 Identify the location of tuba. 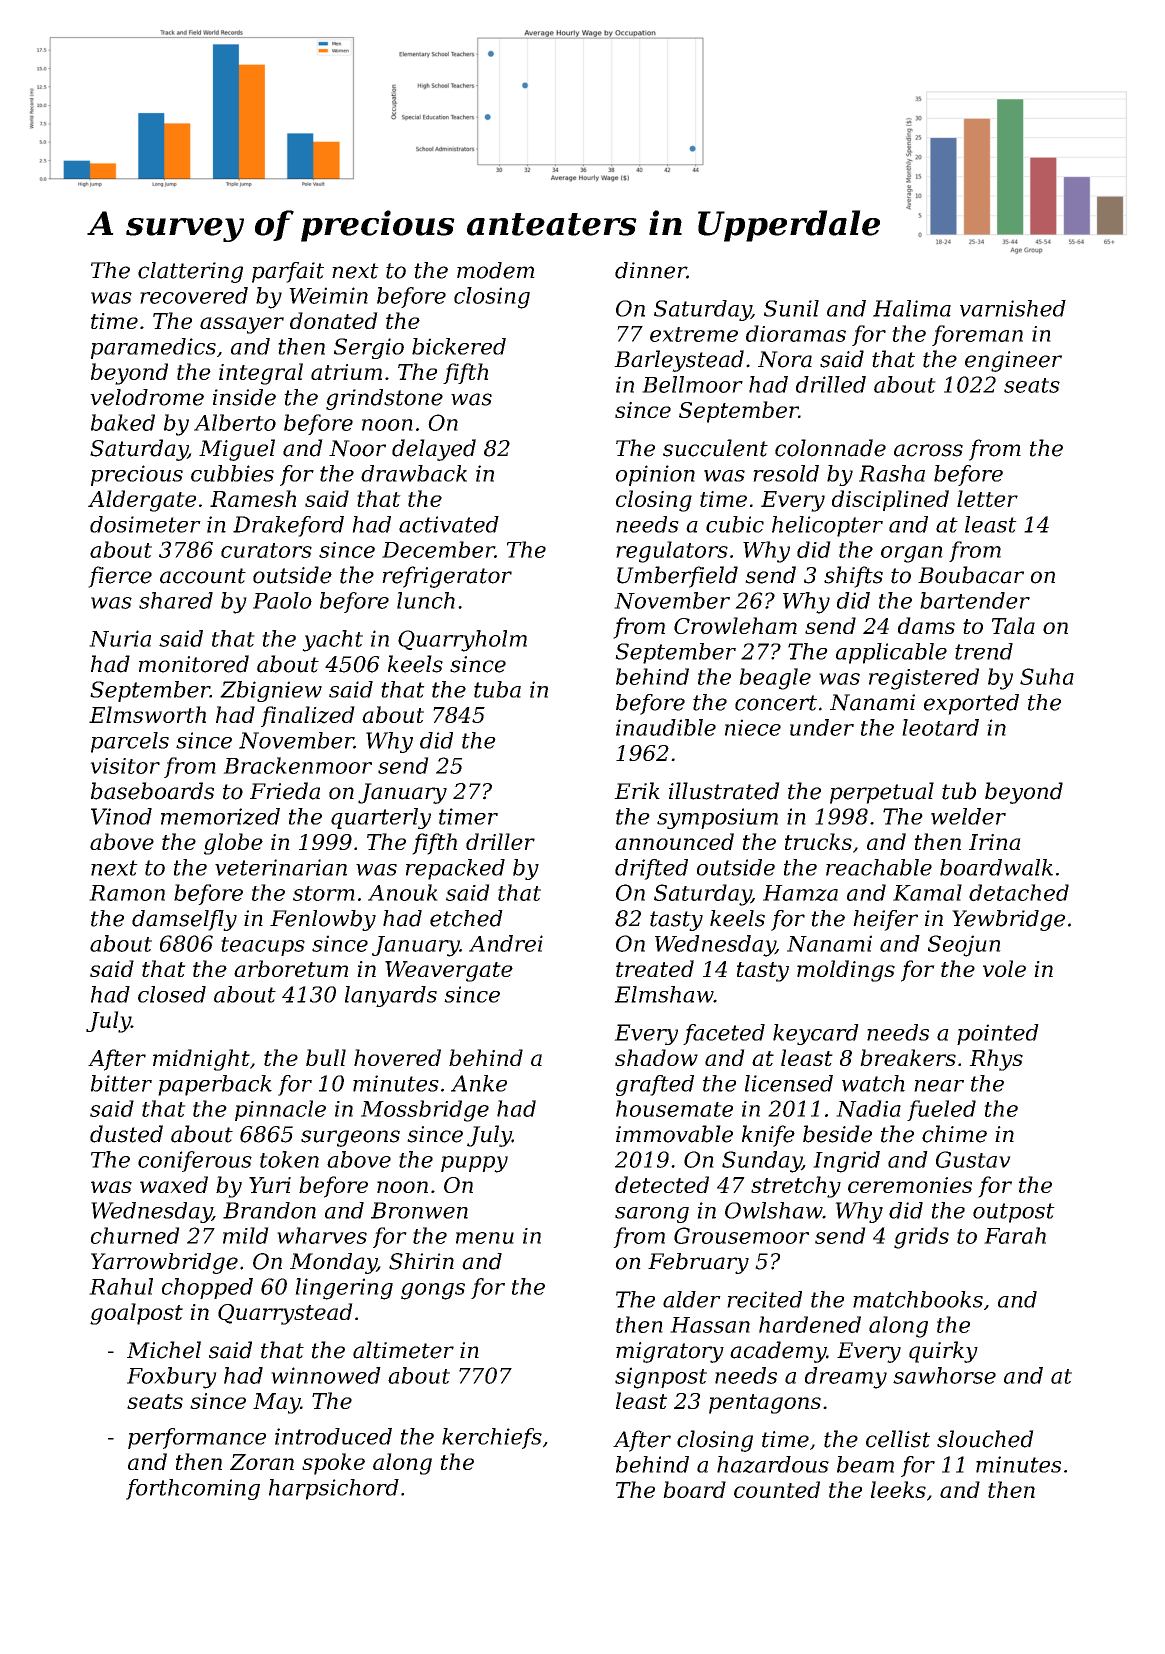
(497, 689).
